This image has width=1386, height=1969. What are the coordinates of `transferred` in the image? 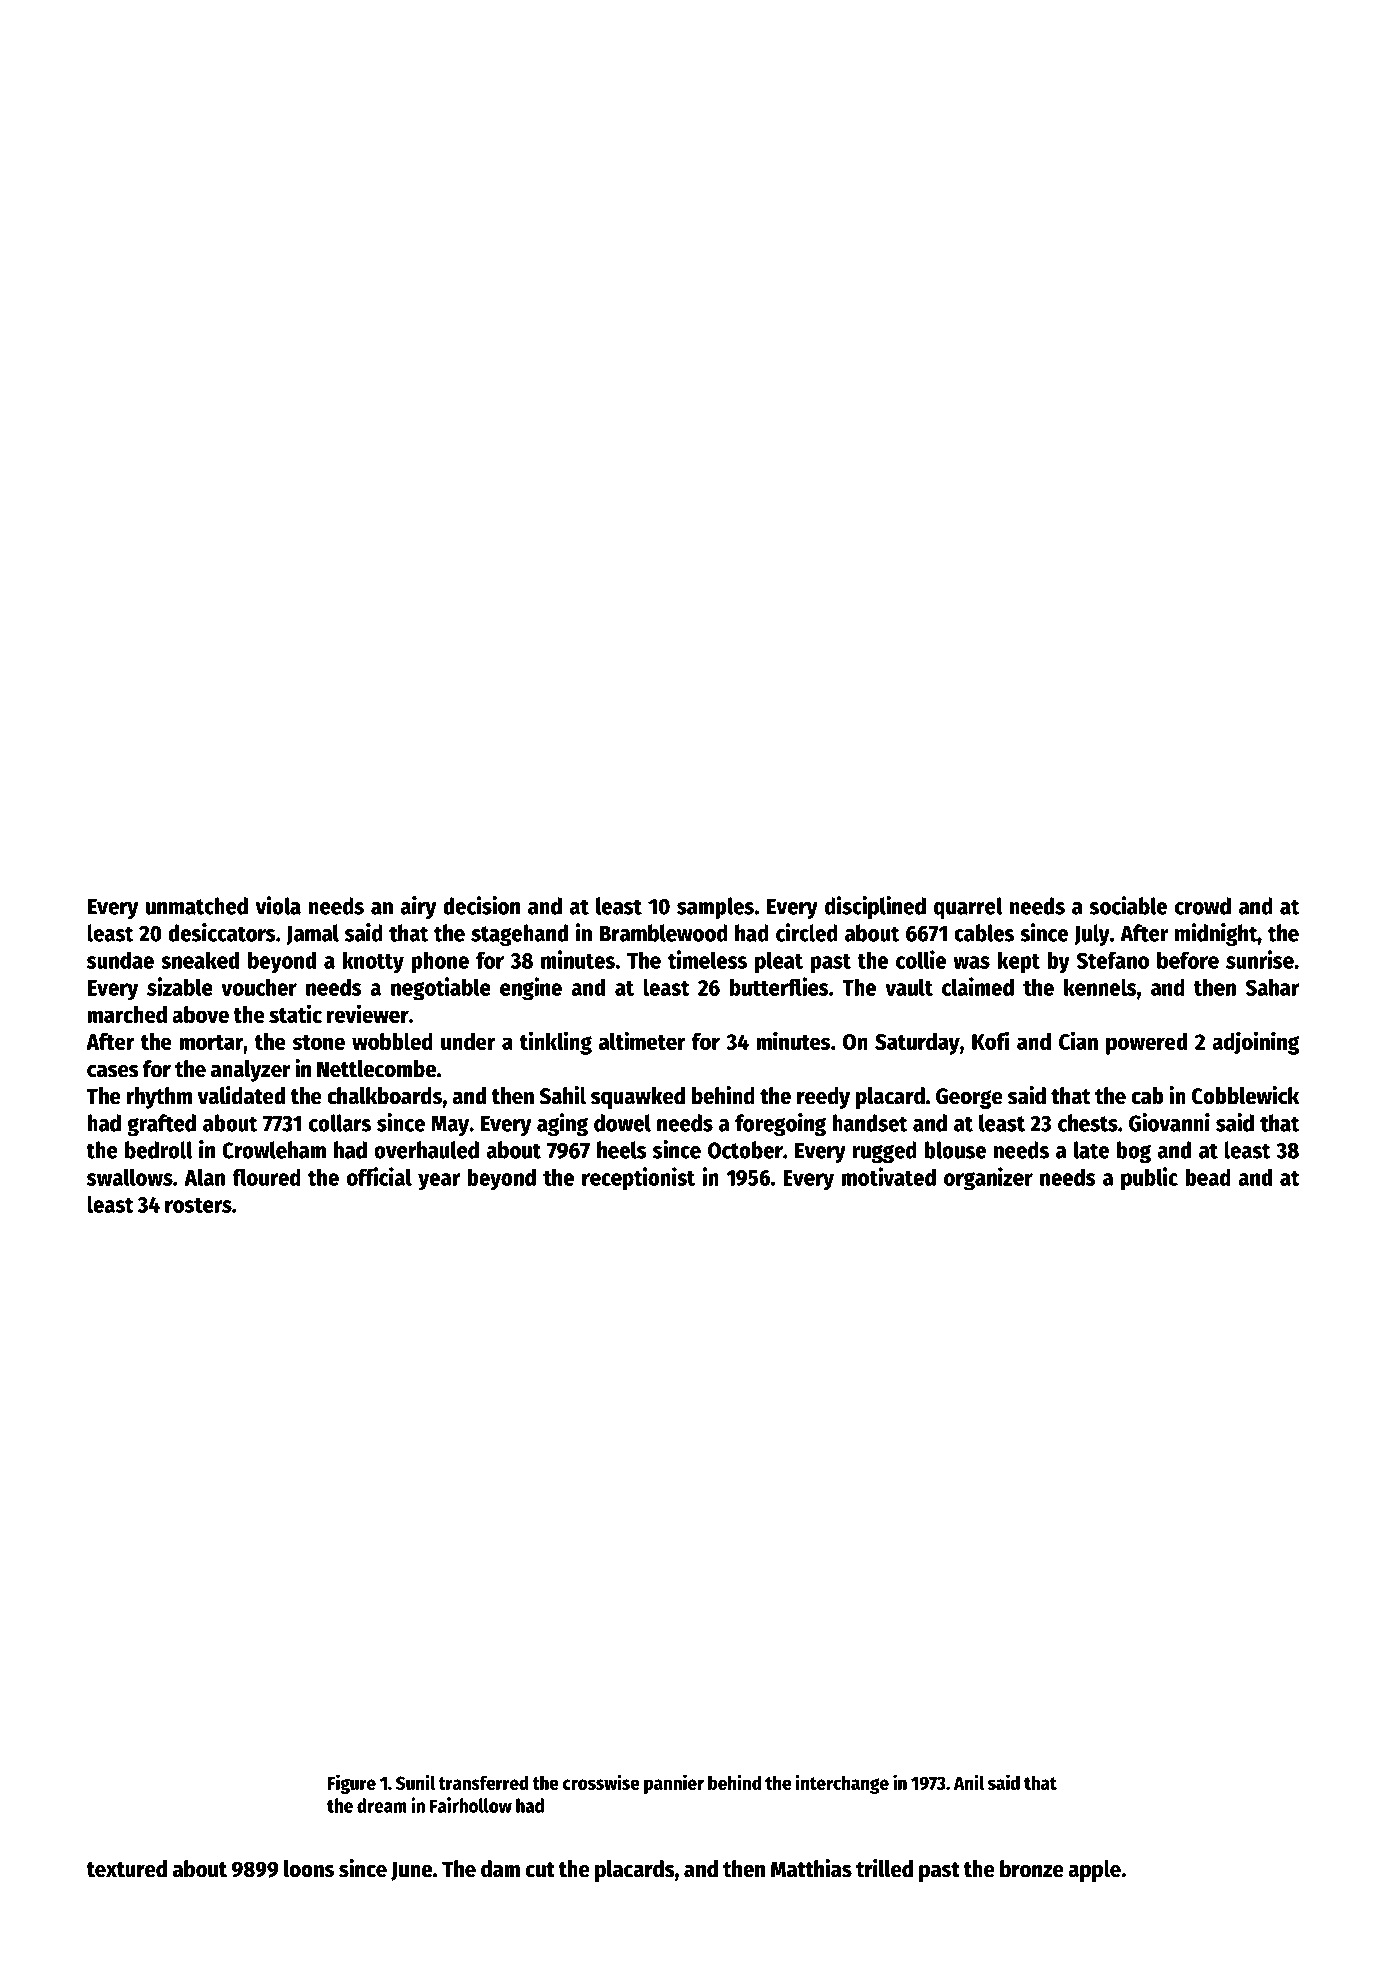 It's located at (483, 1782).
